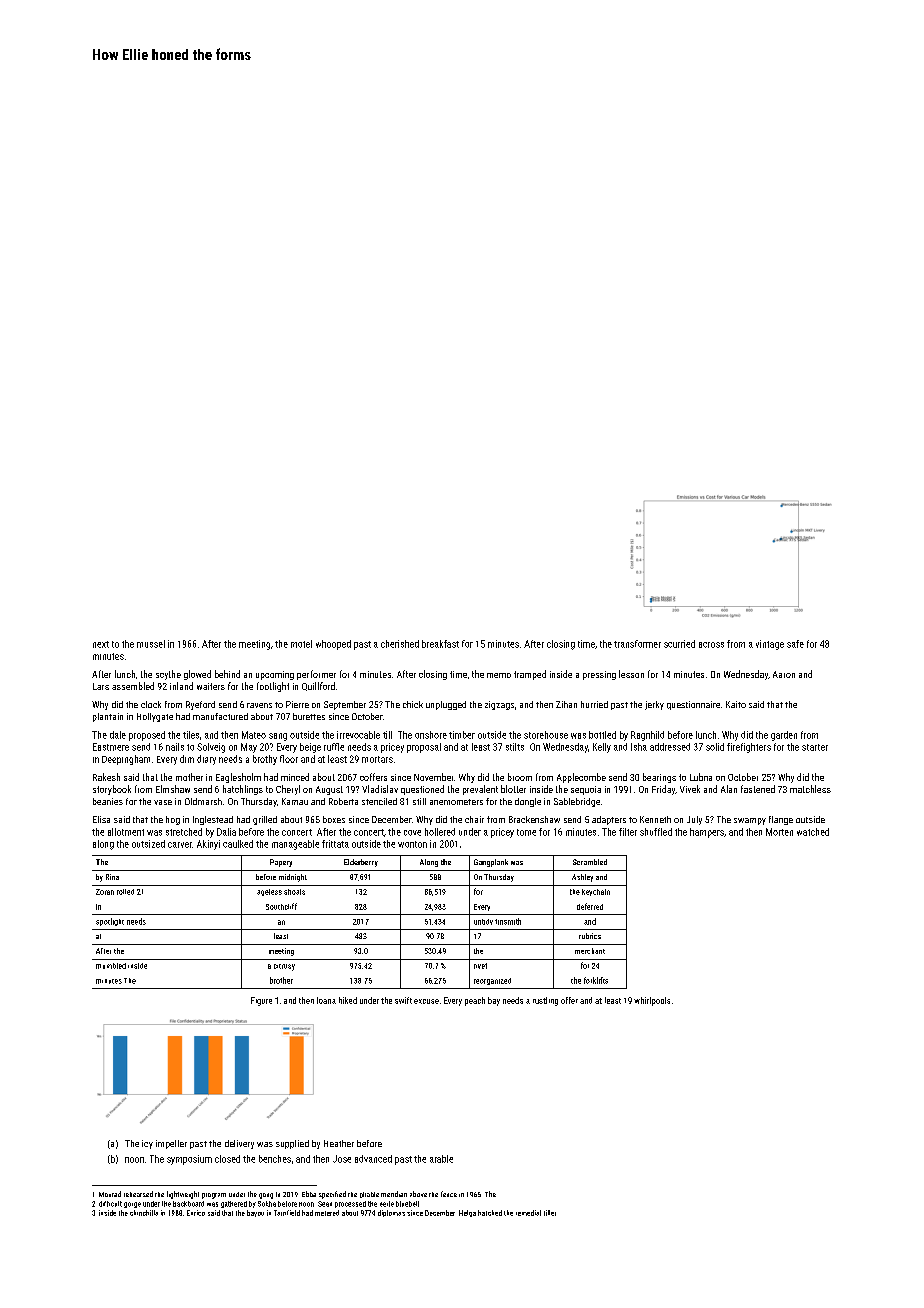  Describe the element at coordinates (261, 1001) in the document. I see `Figure` at that location.
